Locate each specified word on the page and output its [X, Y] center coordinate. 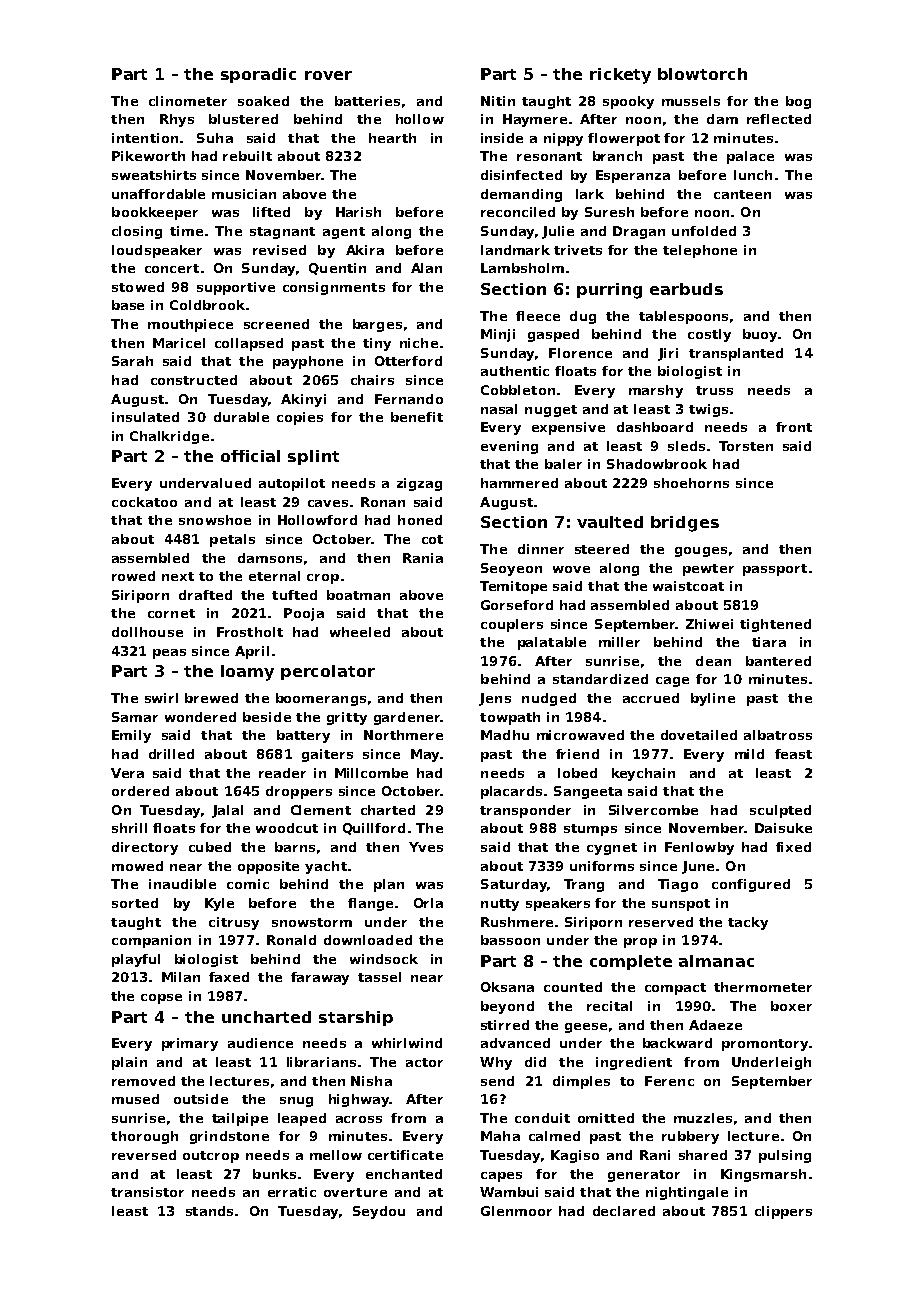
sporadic [258, 75]
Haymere [535, 120]
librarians [321, 1062]
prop [640, 943]
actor [424, 1062]
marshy [656, 391]
